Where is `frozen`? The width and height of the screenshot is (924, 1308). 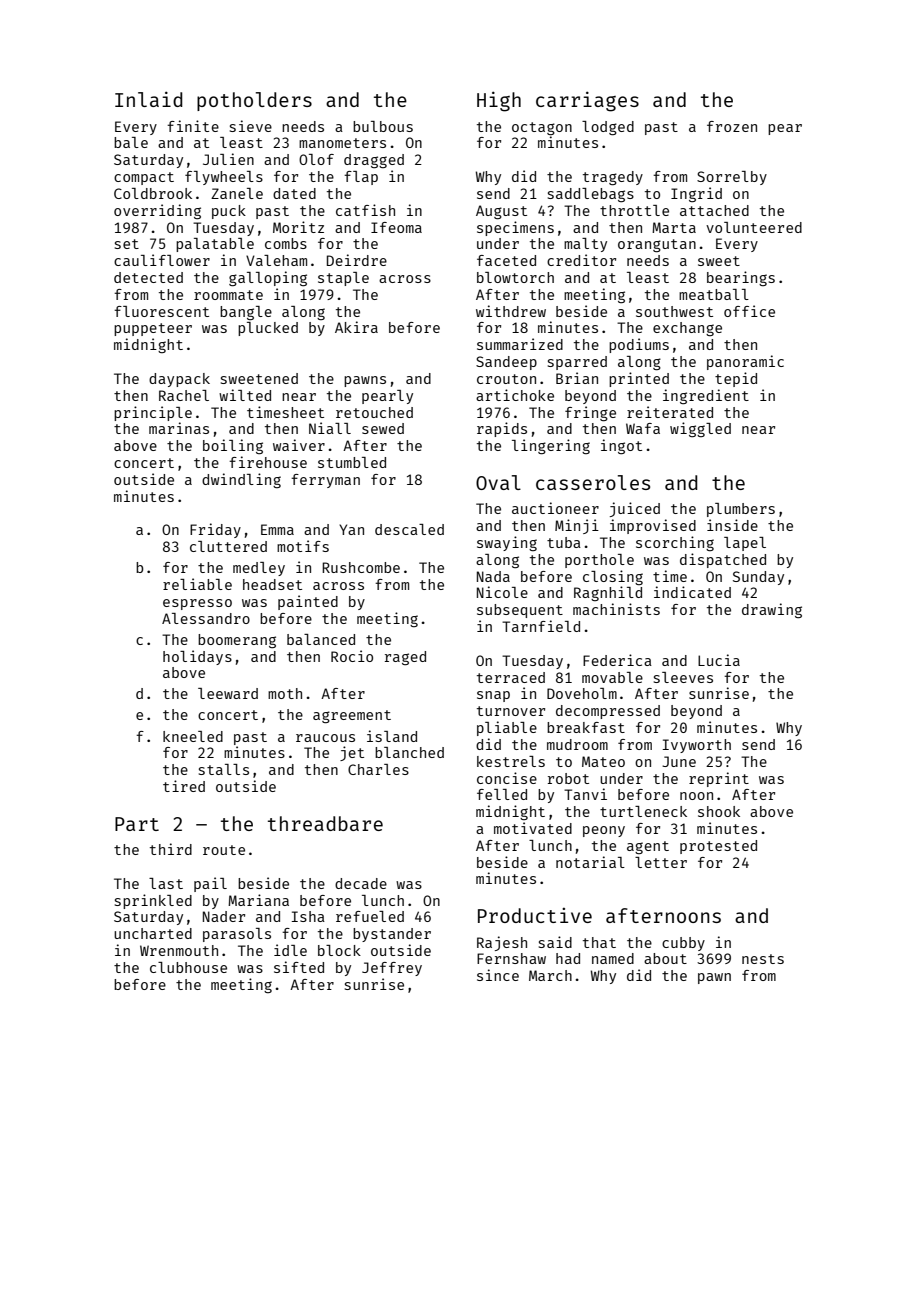 frozen is located at coordinates (732, 126).
